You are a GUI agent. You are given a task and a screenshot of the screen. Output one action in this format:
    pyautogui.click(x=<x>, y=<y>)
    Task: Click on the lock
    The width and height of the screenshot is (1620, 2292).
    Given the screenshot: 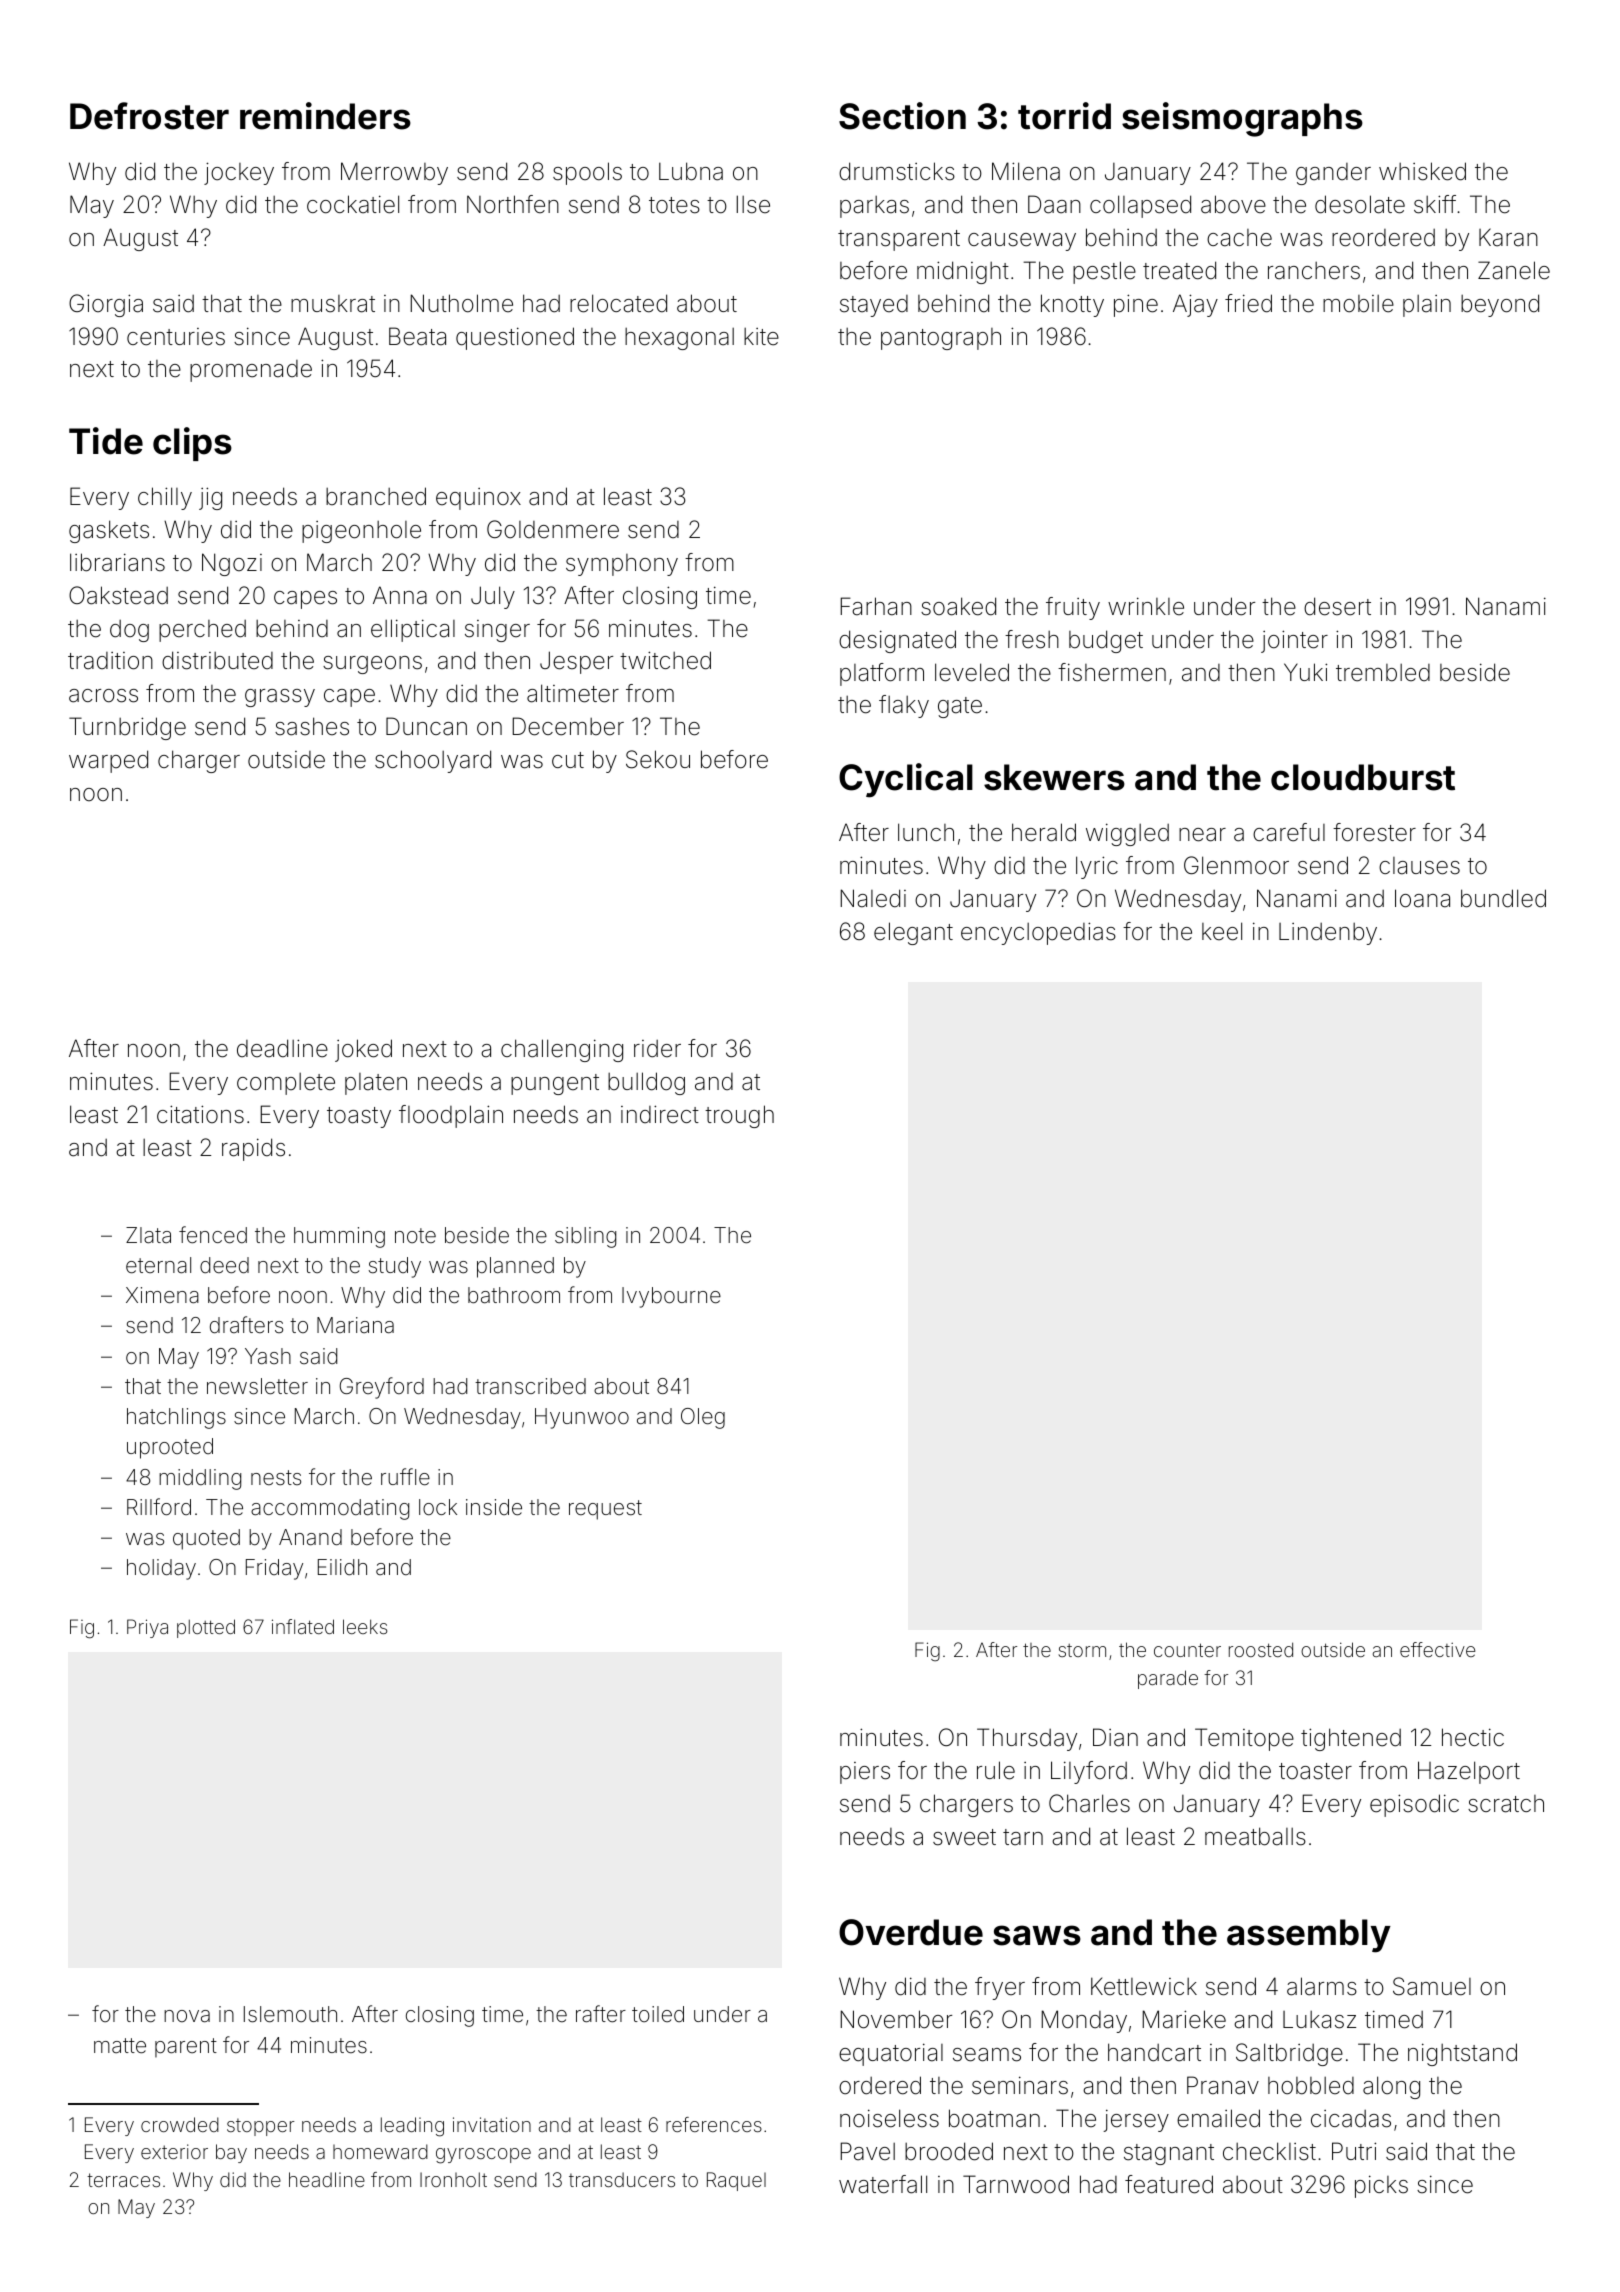 What is the action you would take?
    pyautogui.click(x=438, y=1507)
